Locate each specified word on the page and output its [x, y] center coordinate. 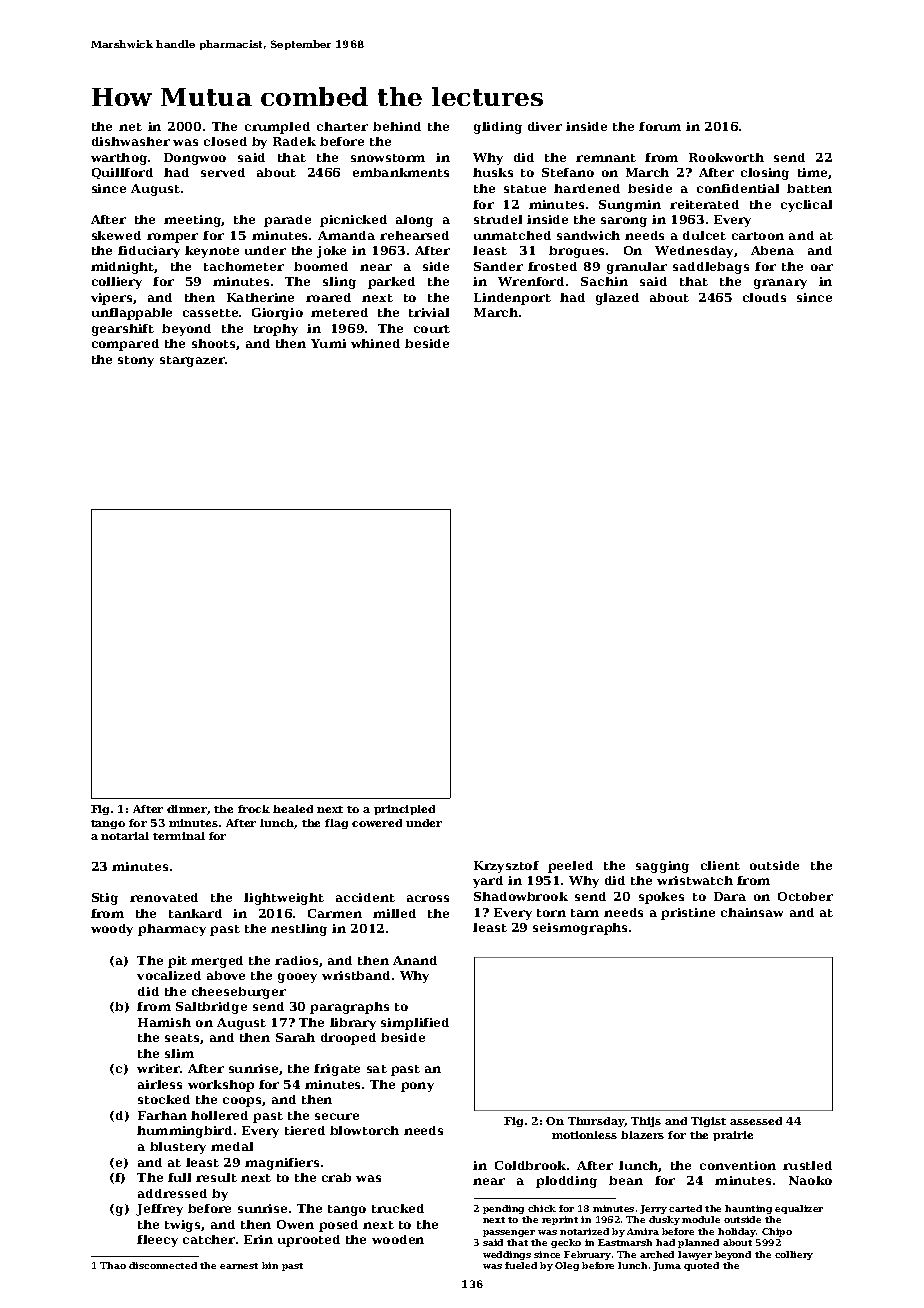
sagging [662, 867]
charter [342, 126]
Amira [643, 1231]
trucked [398, 1208]
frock [254, 809]
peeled [570, 867]
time [812, 172]
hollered [219, 1115]
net [130, 127]
